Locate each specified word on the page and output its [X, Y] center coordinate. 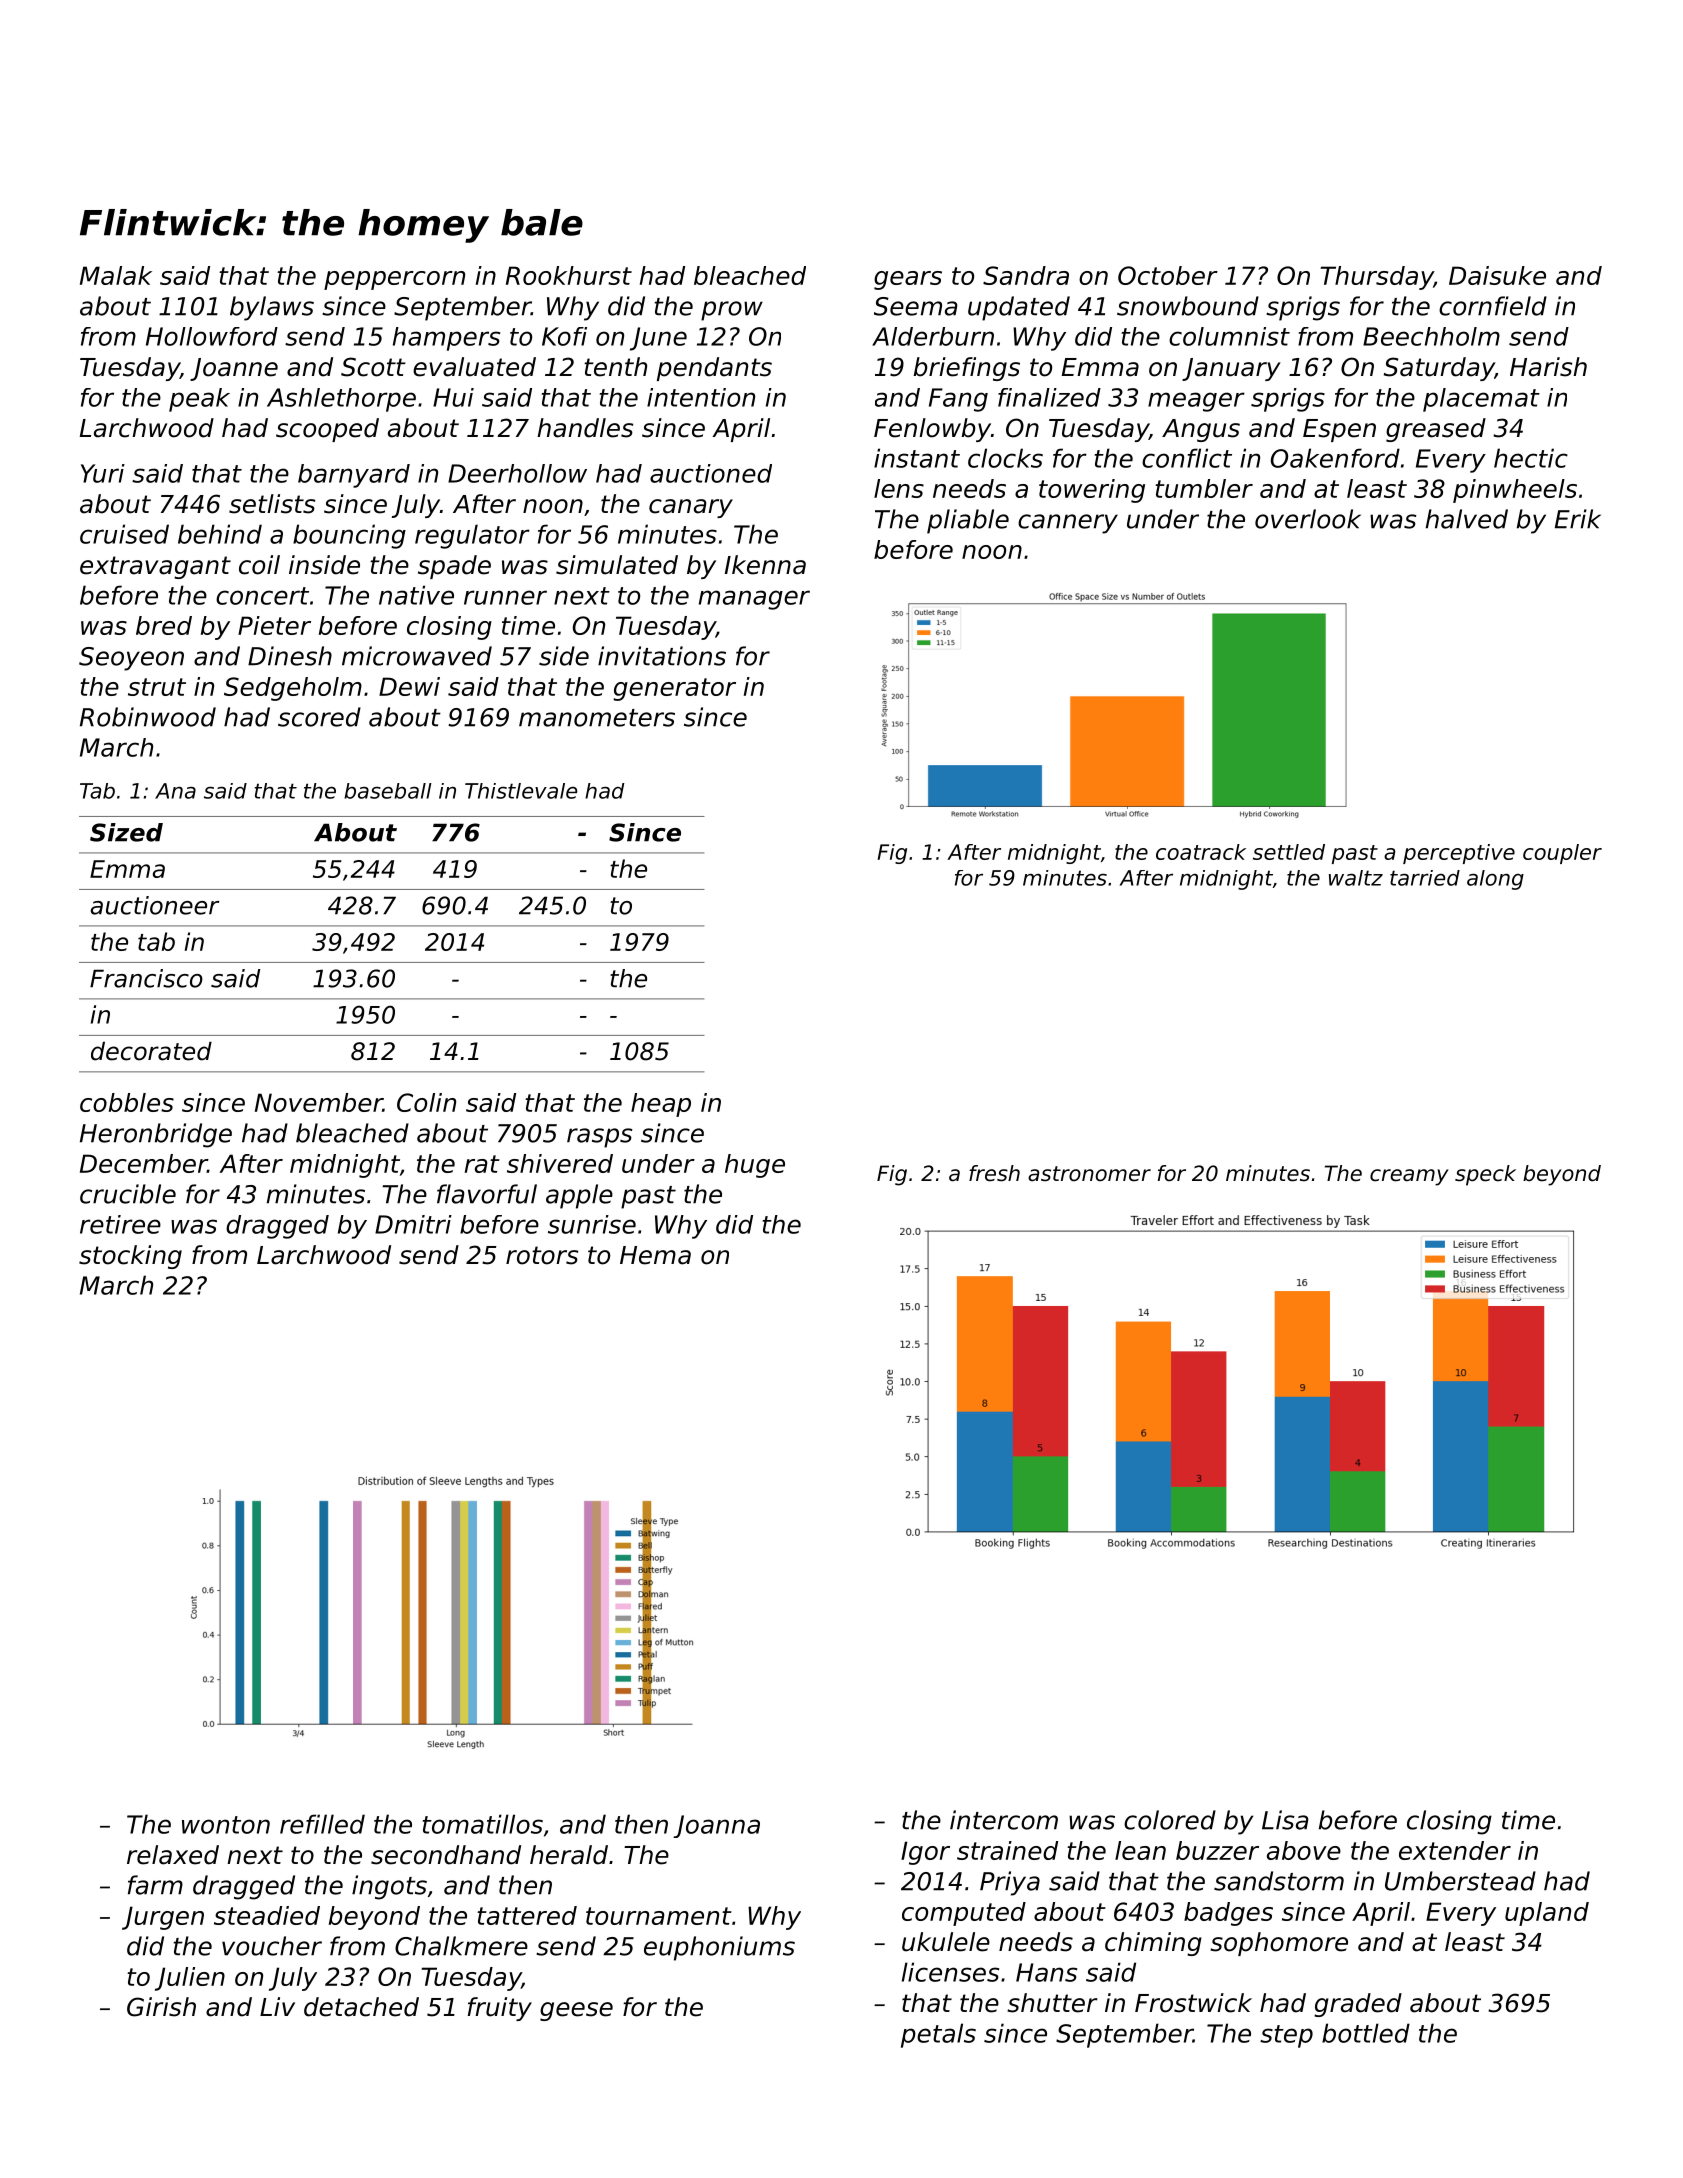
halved [1467, 519]
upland [1547, 1914]
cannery [1068, 524]
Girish [161, 2007]
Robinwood [148, 717]
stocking [130, 1257]
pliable [968, 521]
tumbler [1204, 488]
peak [199, 400]
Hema [655, 1255]
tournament [659, 1916]
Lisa [1285, 1820]
